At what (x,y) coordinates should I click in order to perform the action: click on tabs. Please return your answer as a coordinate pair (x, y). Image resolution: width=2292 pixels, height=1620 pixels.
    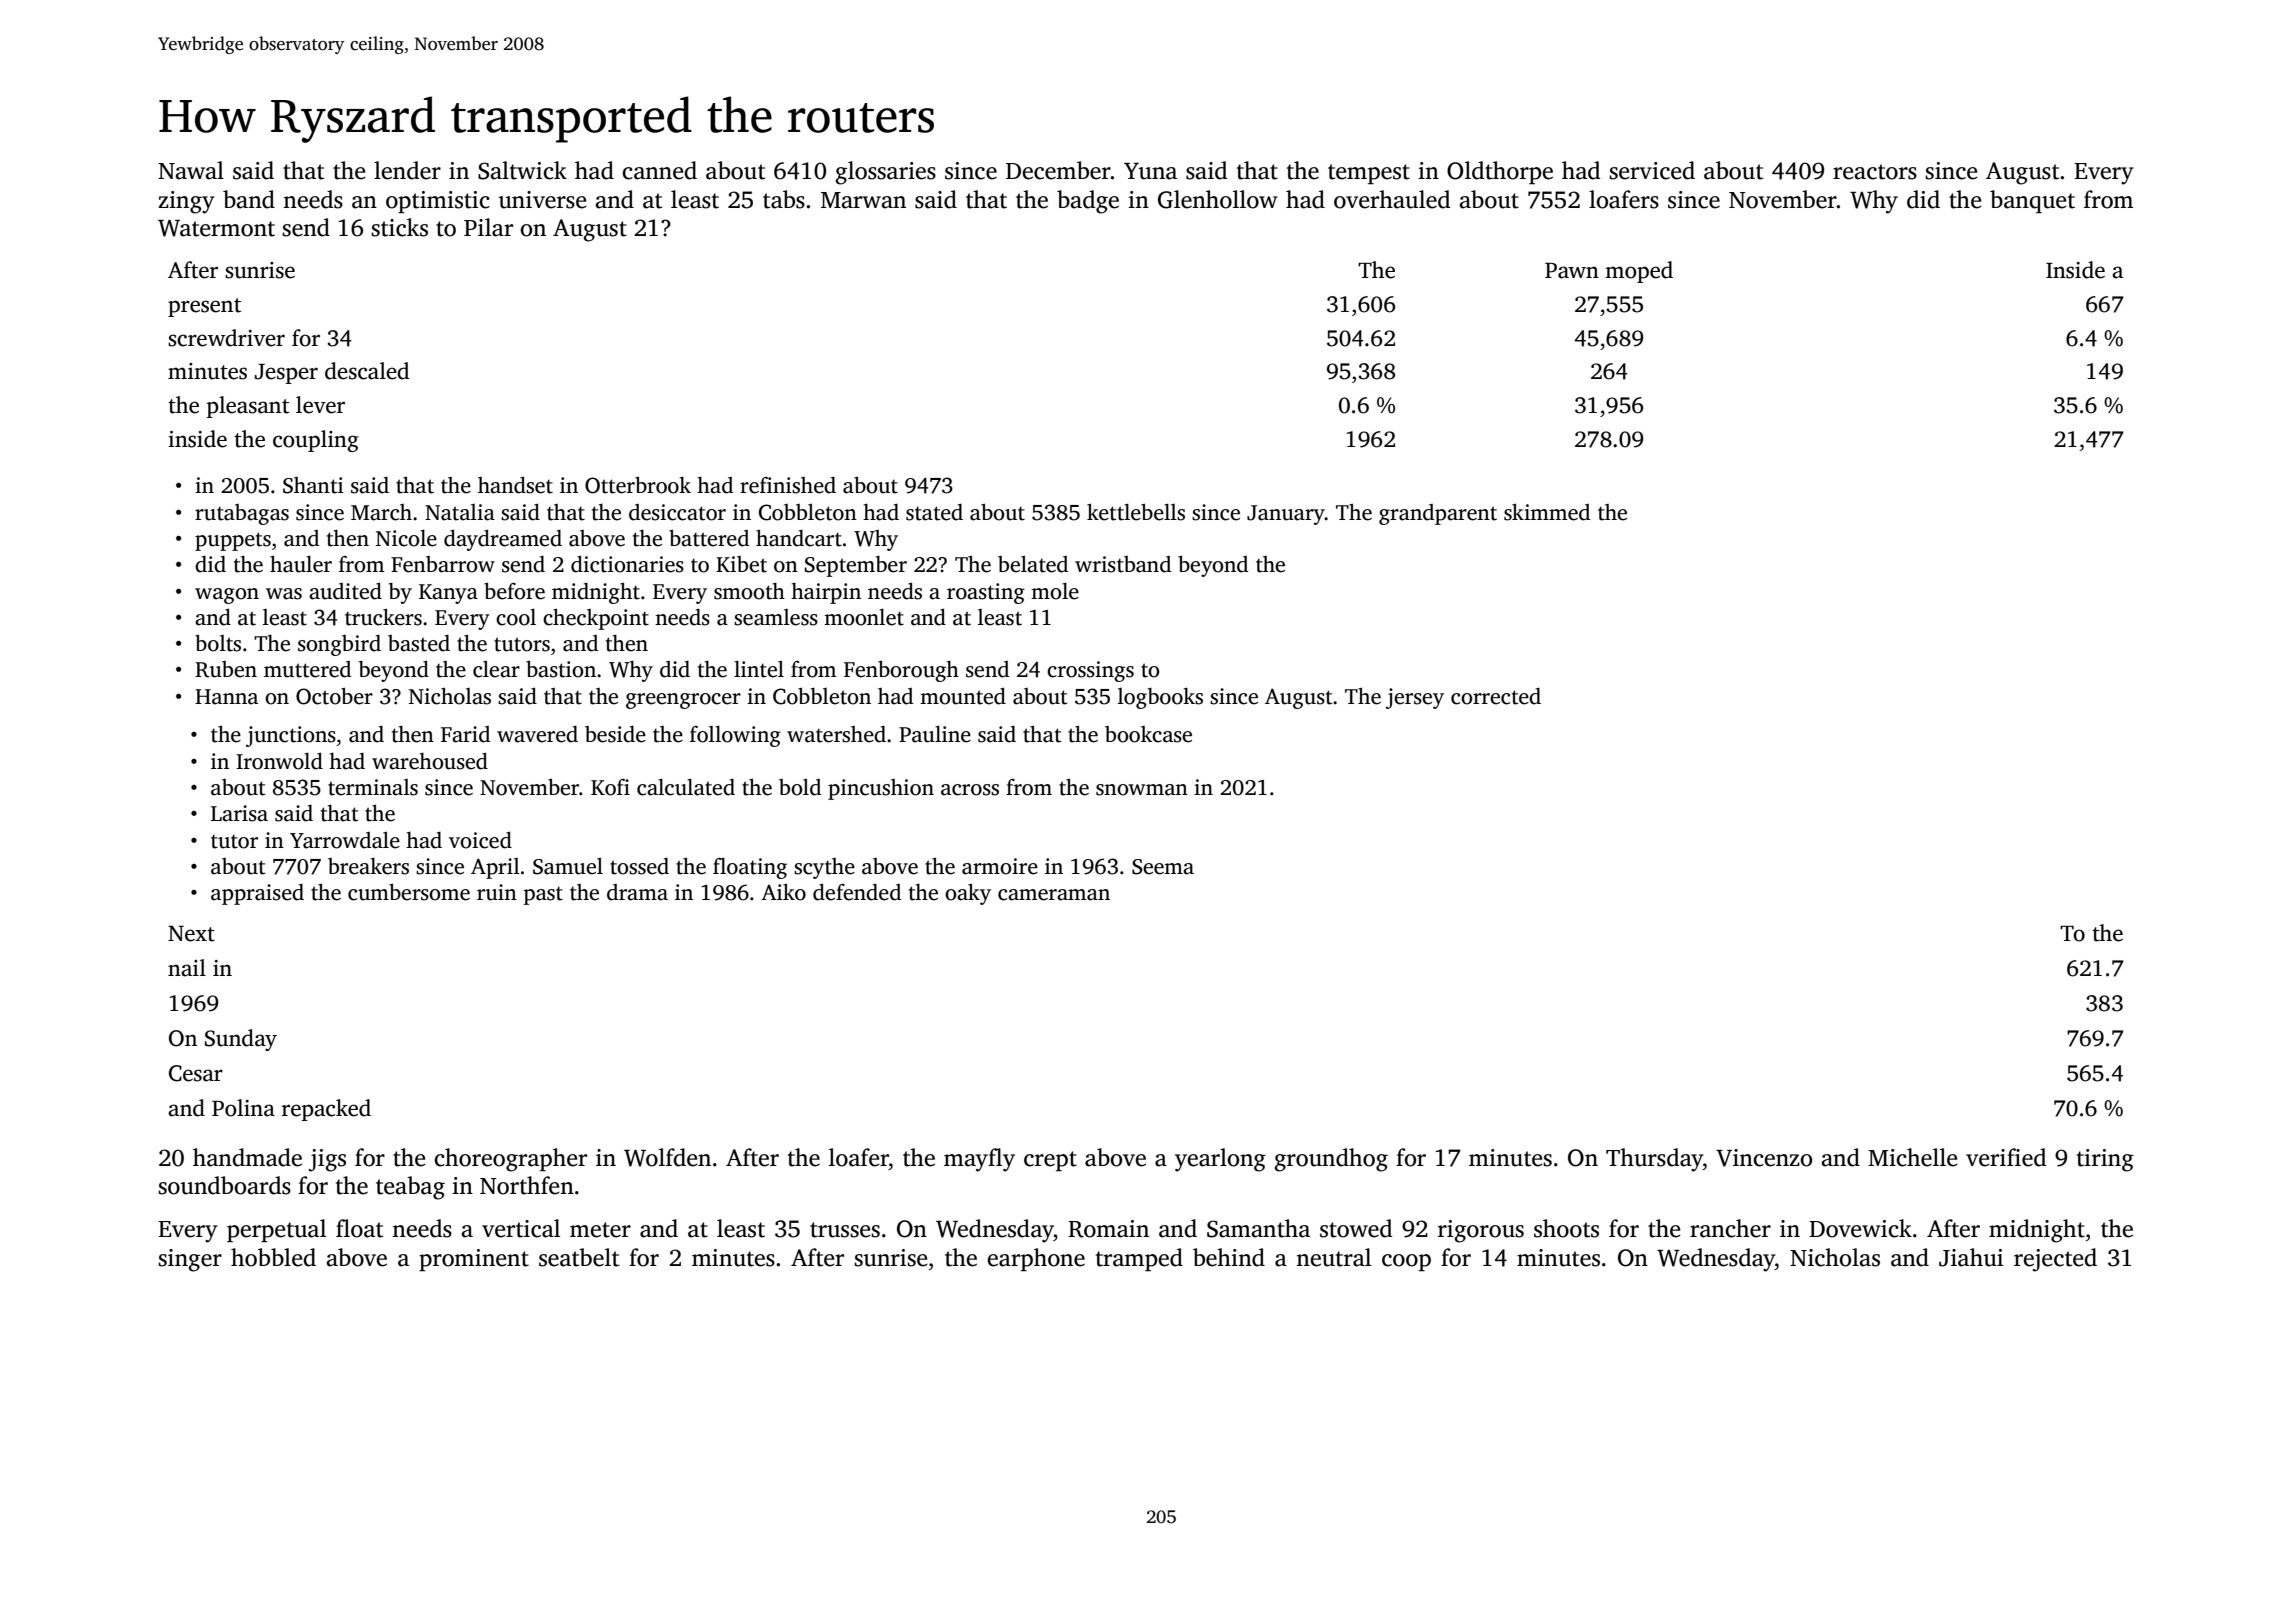
    Looking at the image, I should click on (784, 199).
